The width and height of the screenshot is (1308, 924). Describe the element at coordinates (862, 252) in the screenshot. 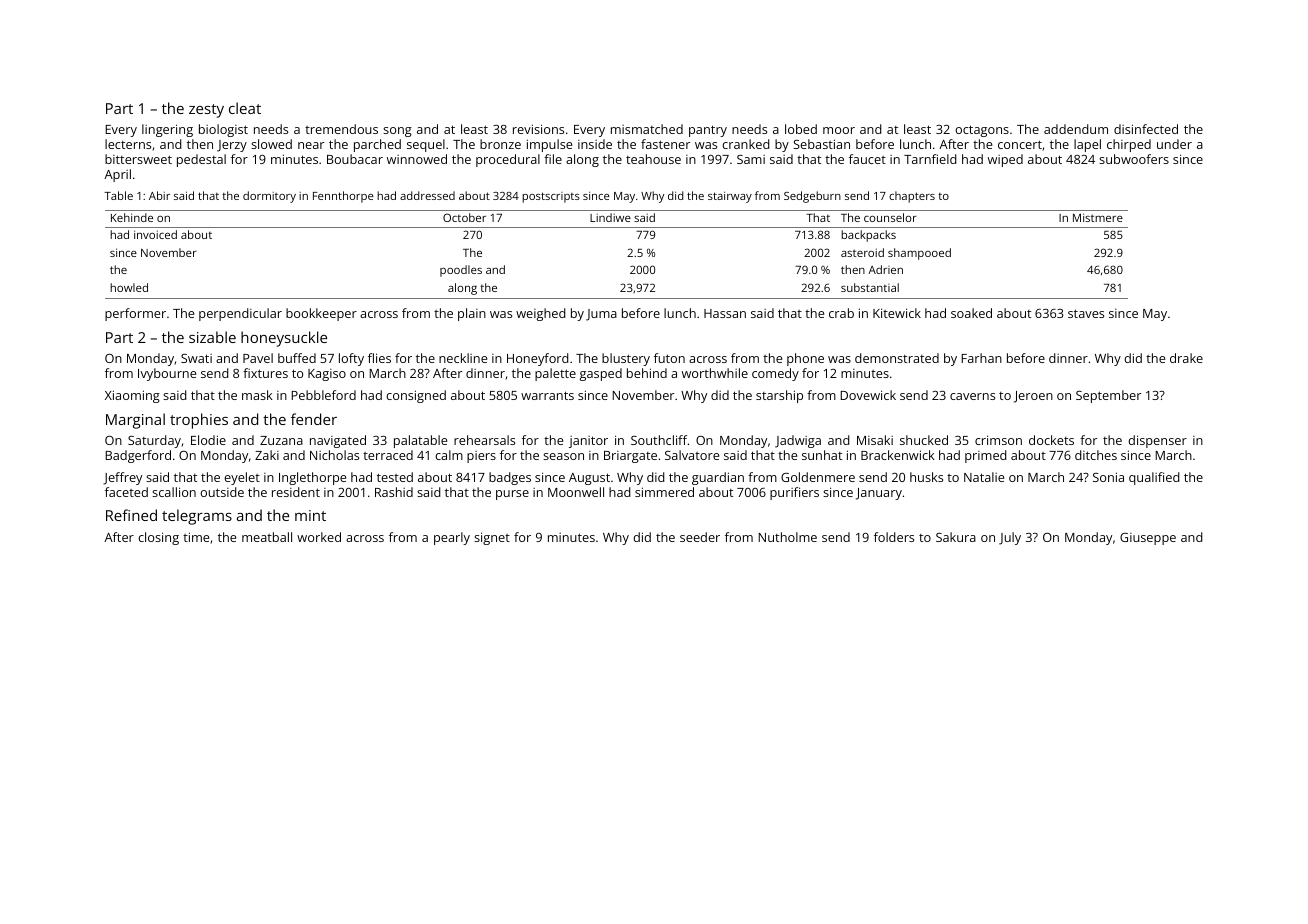

I see `asteroid` at that location.
